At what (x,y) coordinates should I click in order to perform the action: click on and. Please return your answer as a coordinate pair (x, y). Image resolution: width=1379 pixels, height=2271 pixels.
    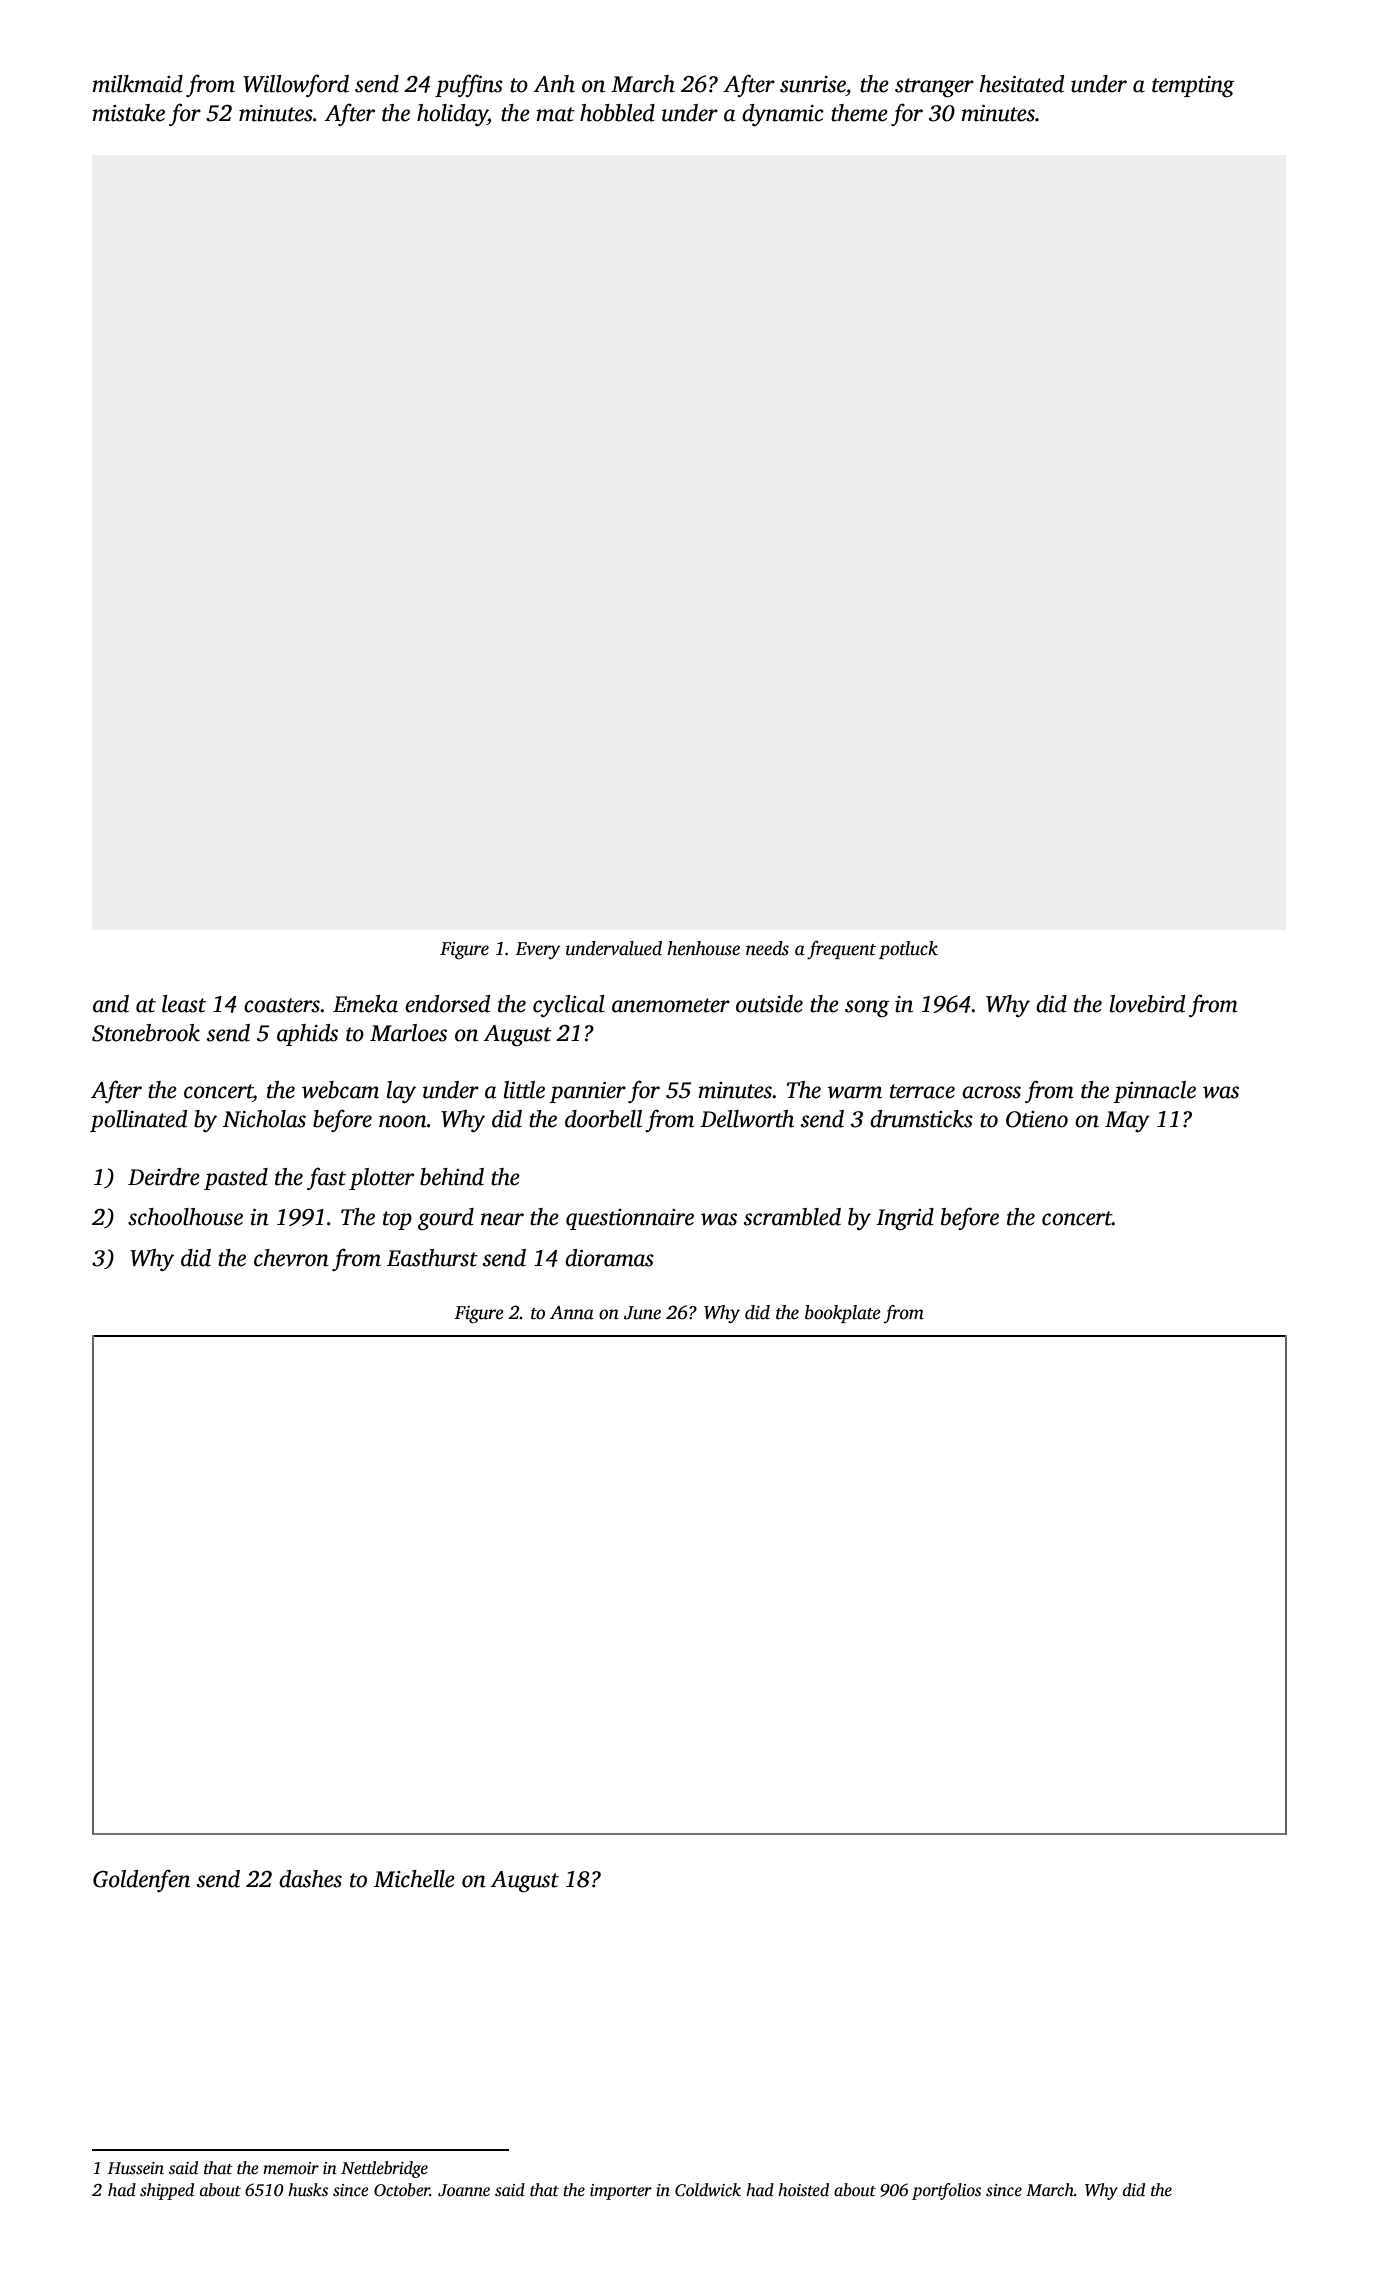
    Looking at the image, I should click on (111, 1004).
